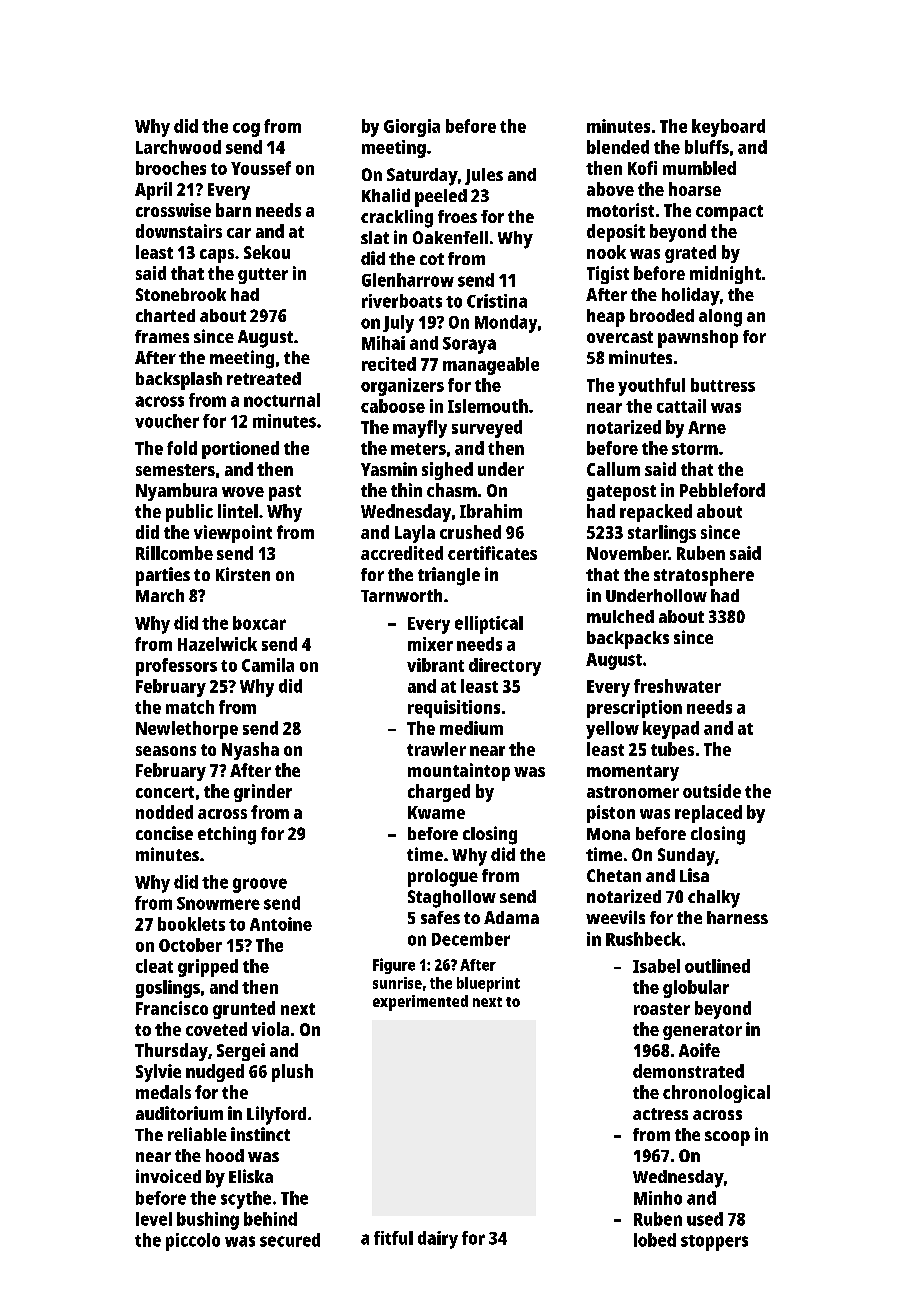 The height and width of the document is (1316, 908). Describe the element at coordinates (389, 469) in the document. I see `Yasmin` at that location.
